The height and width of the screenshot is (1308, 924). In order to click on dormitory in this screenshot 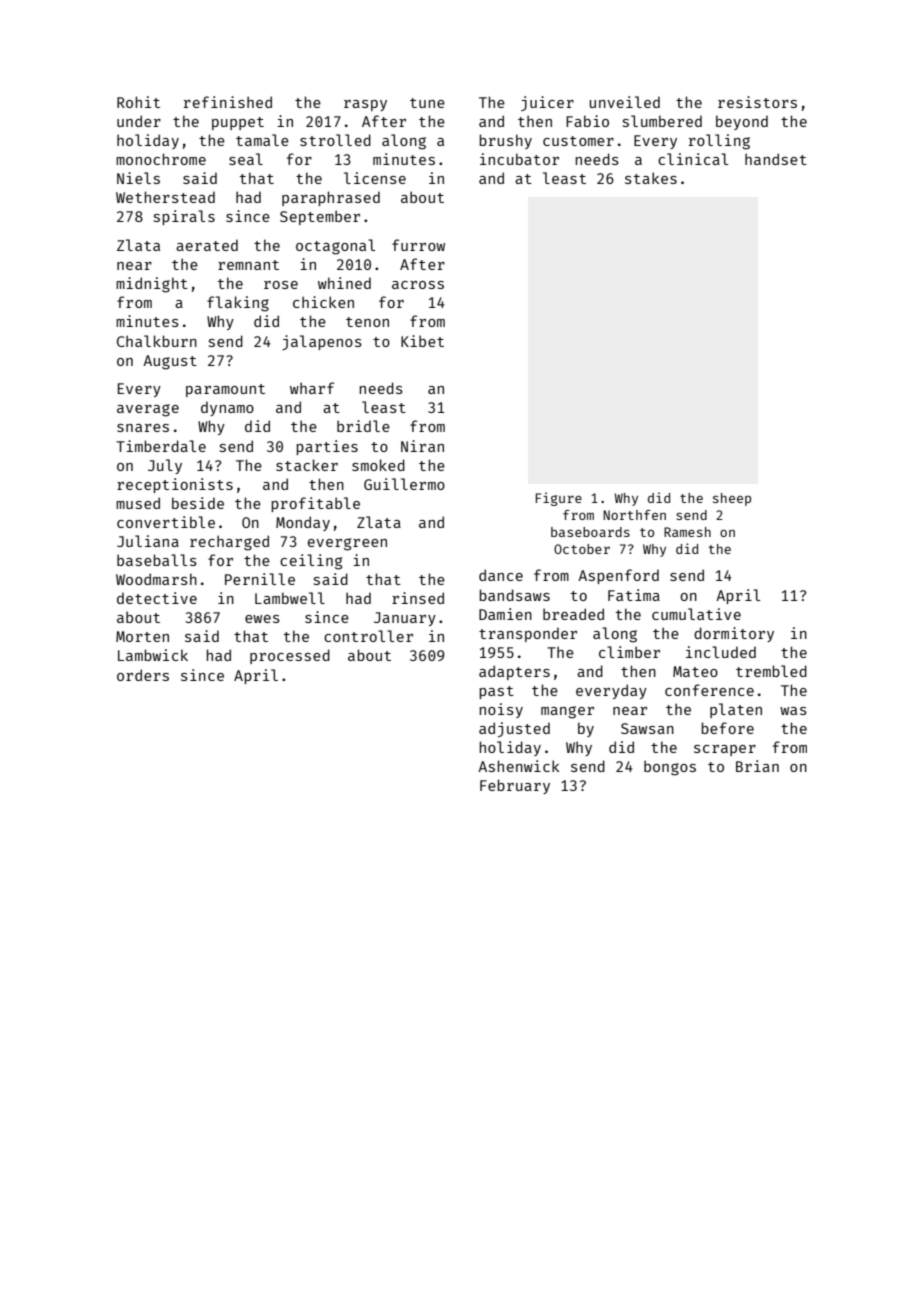, I will do `click(734, 634)`.
